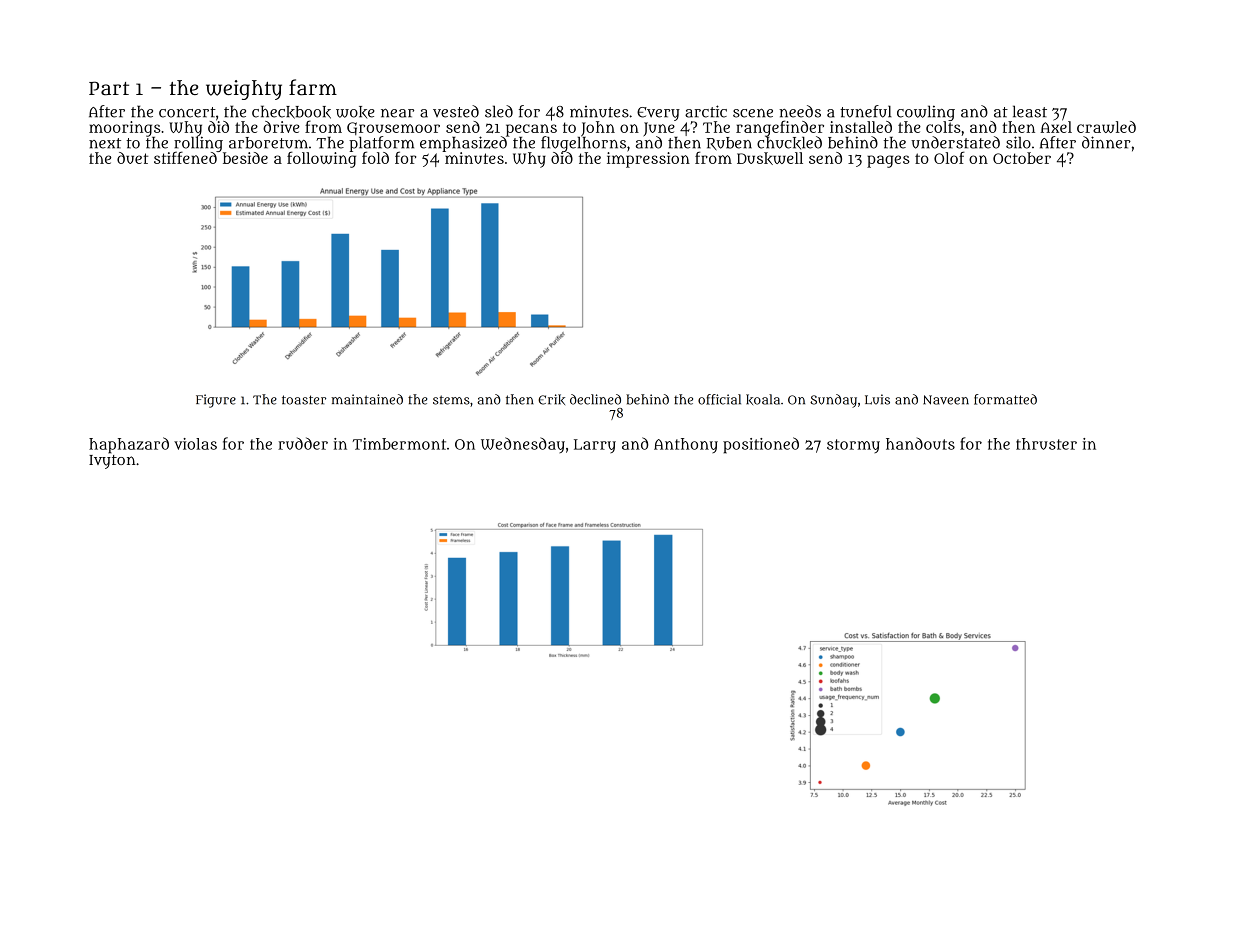  I want to click on Ruben, so click(729, 144).
